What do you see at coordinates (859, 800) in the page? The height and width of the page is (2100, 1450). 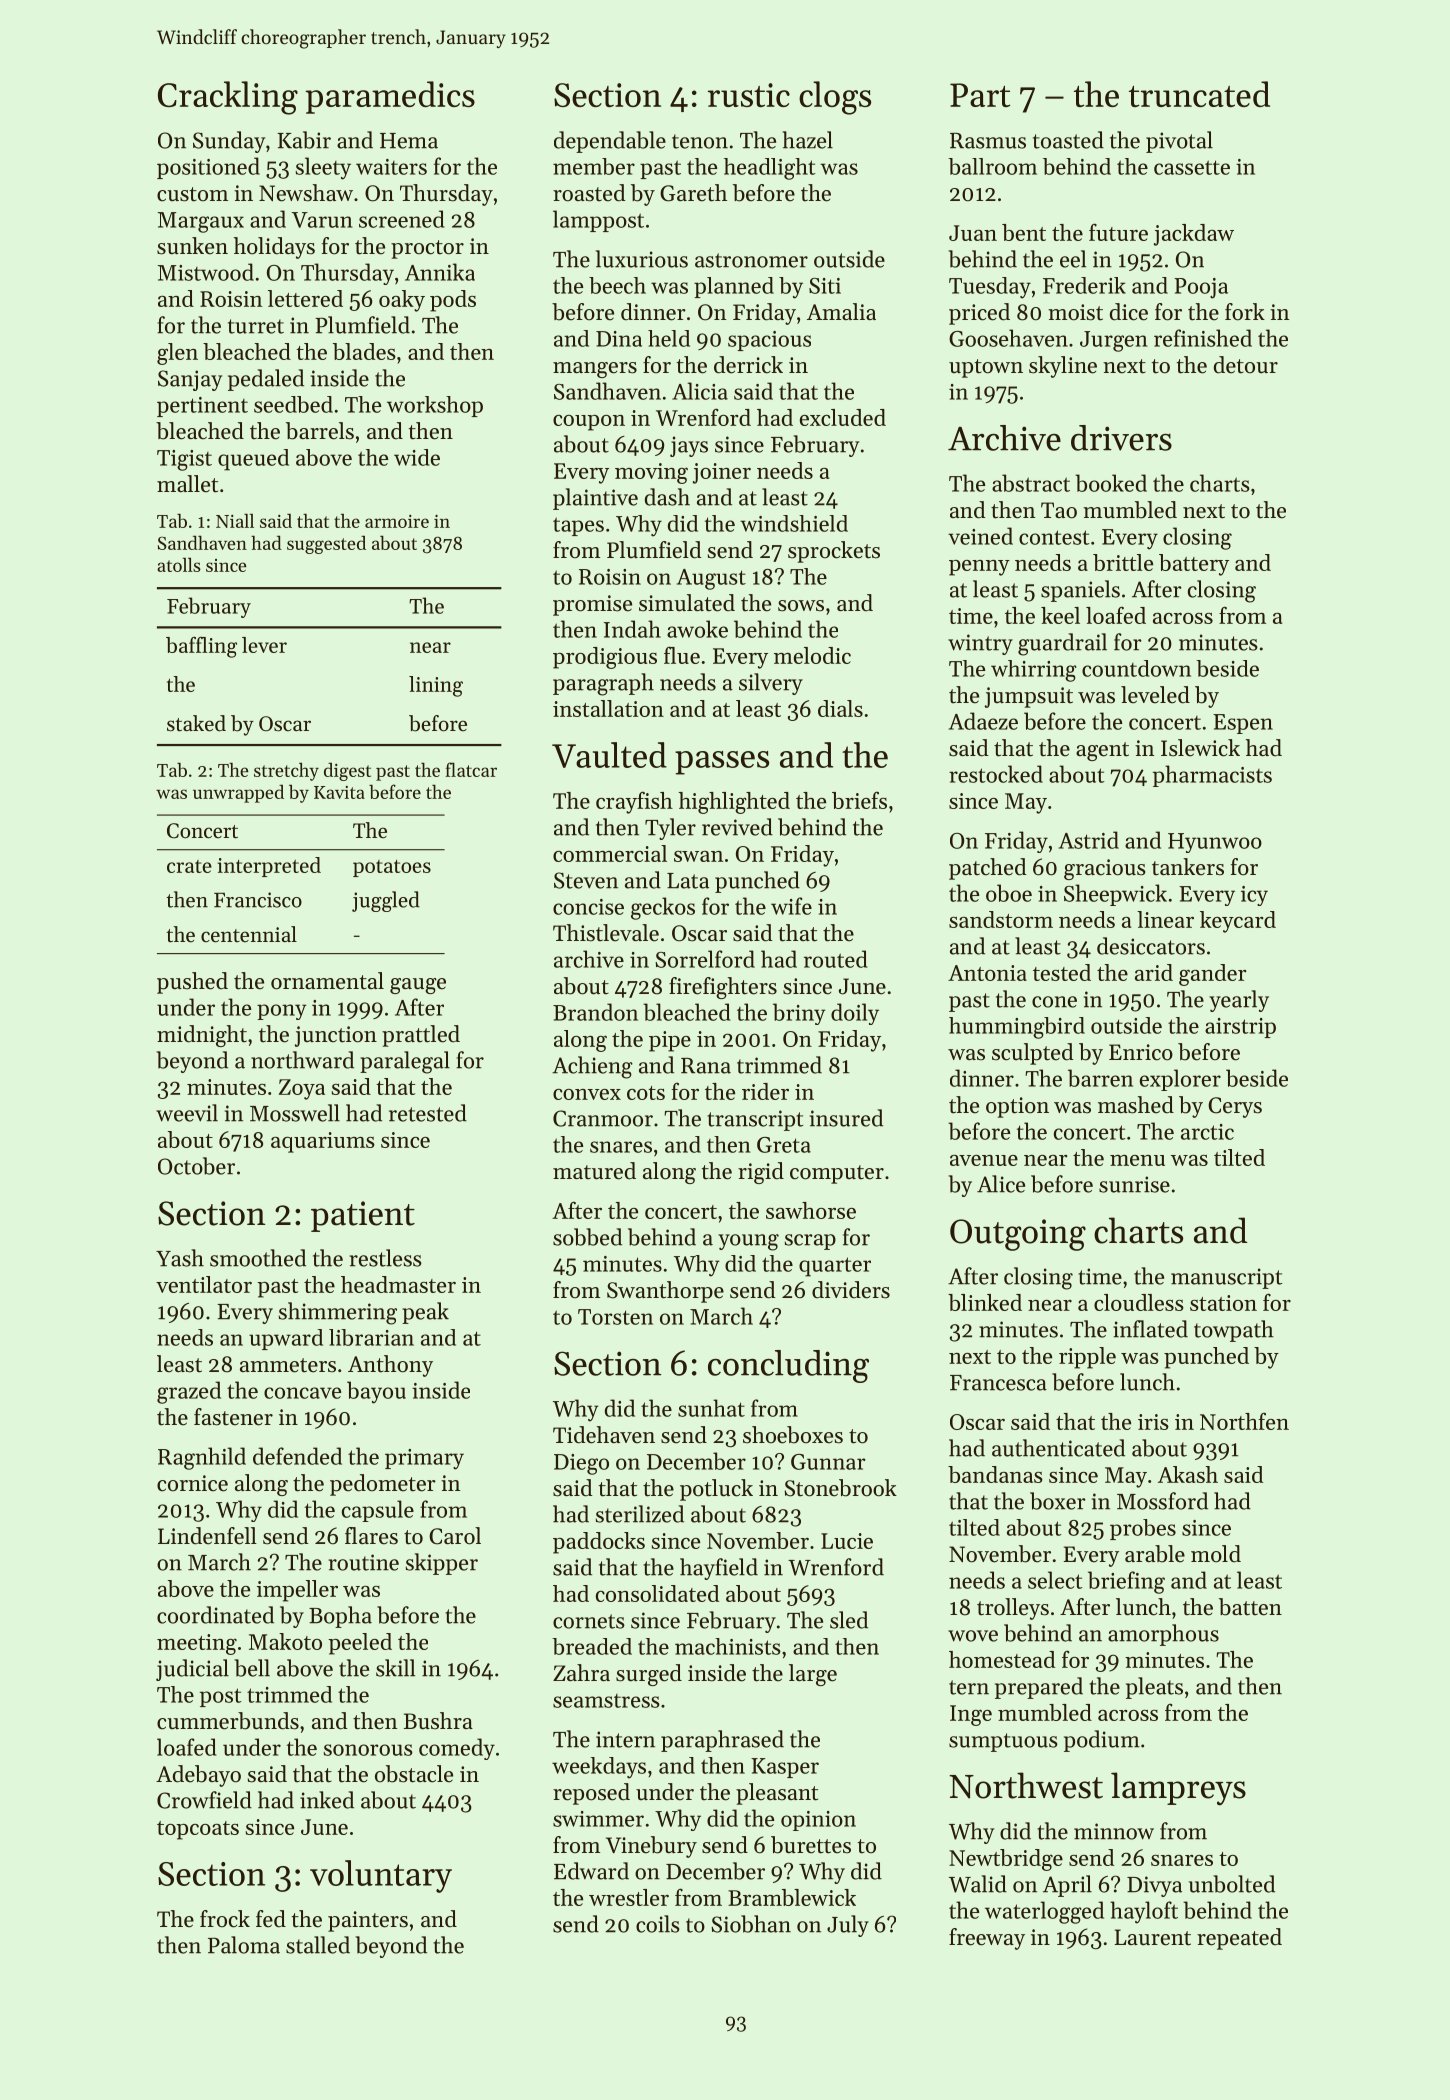 I see `briefs` at bounding box center [859, 800].
